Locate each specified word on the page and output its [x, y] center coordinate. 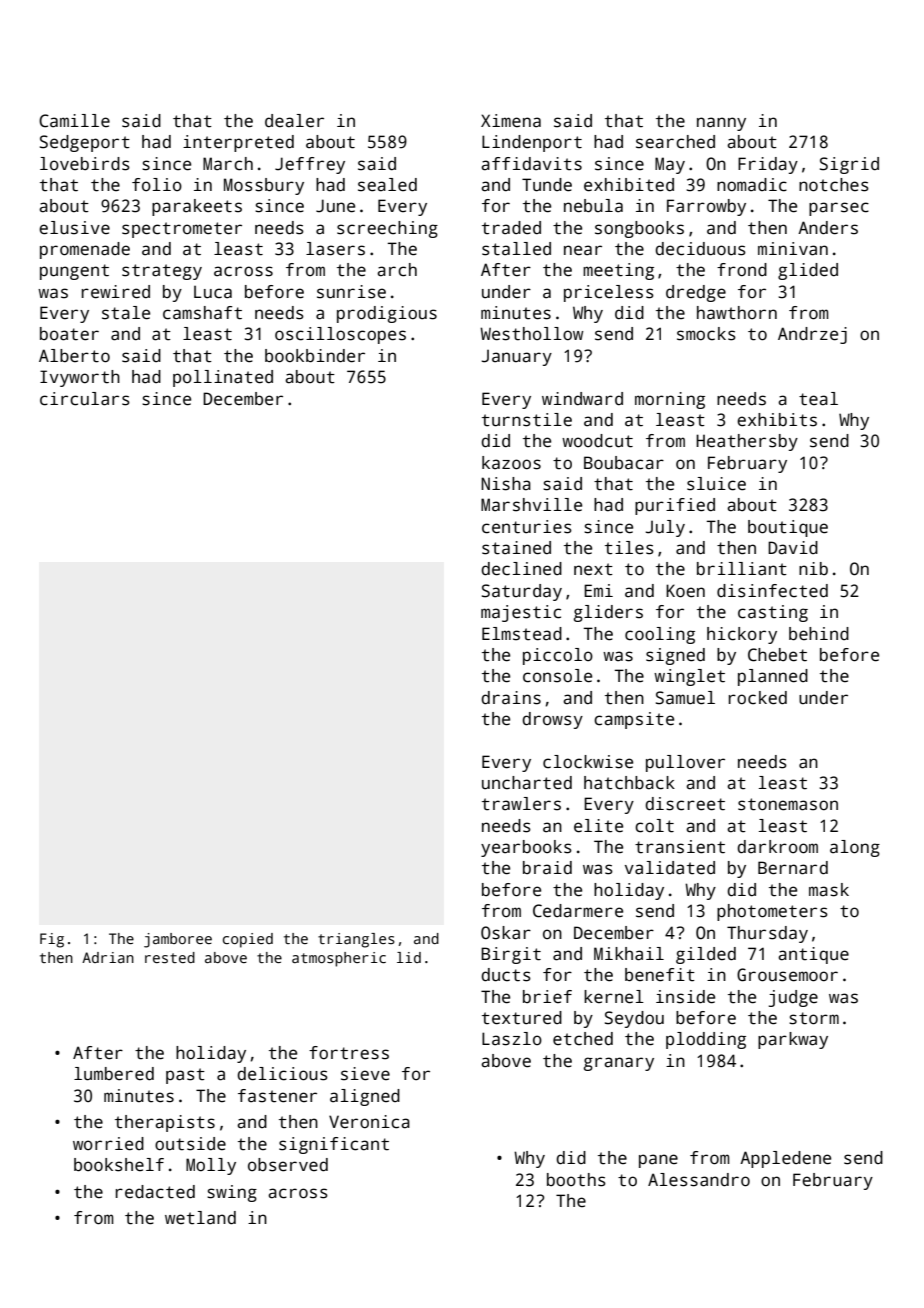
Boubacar [624, 463]
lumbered [114, 1074]
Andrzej [812, 335]
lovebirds [85, 164]
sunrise [351, 292]
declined [521, 569]
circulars [85, 399]
